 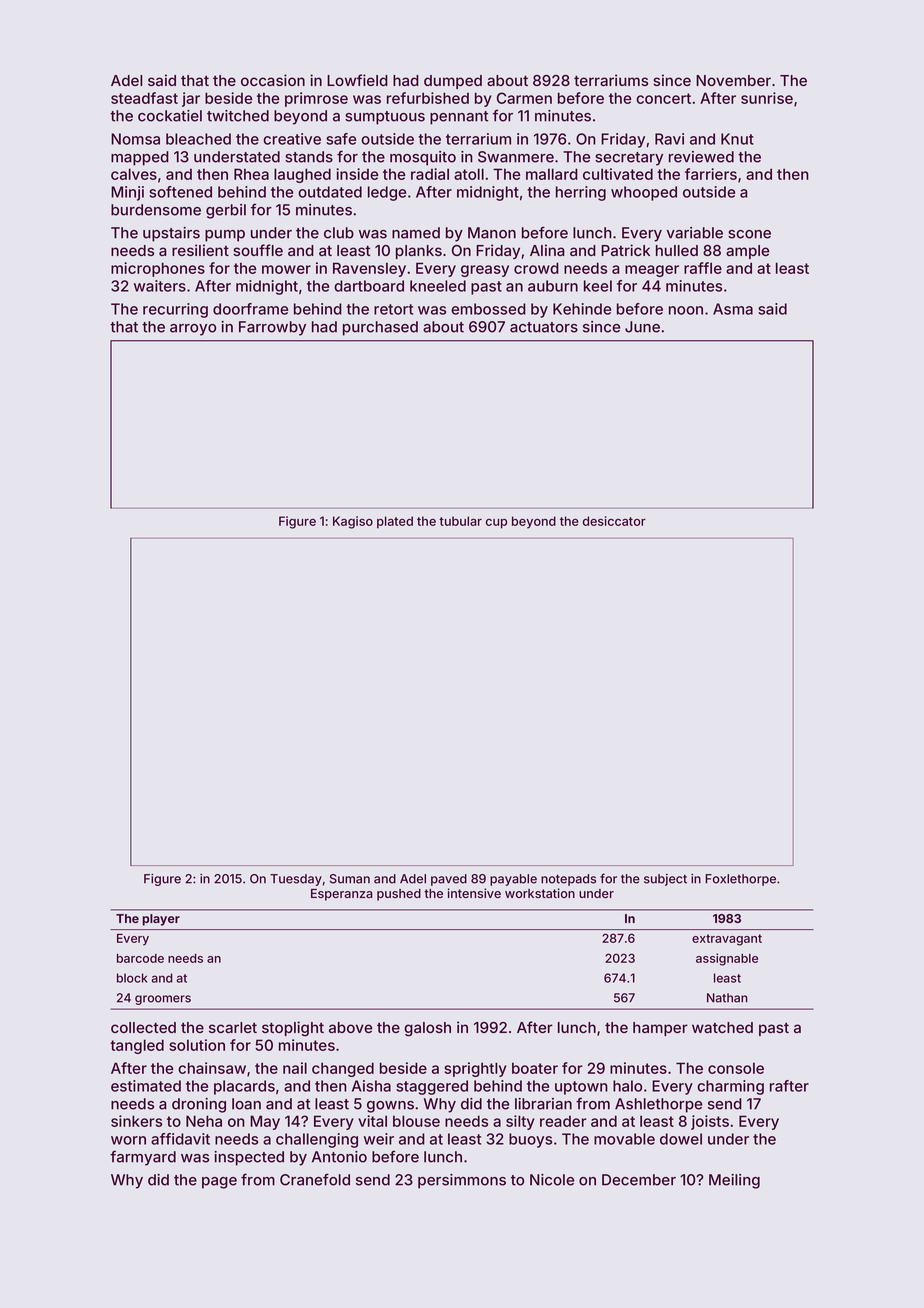 I want to click on Foxlethorpe, so click(x=740, y=880).
